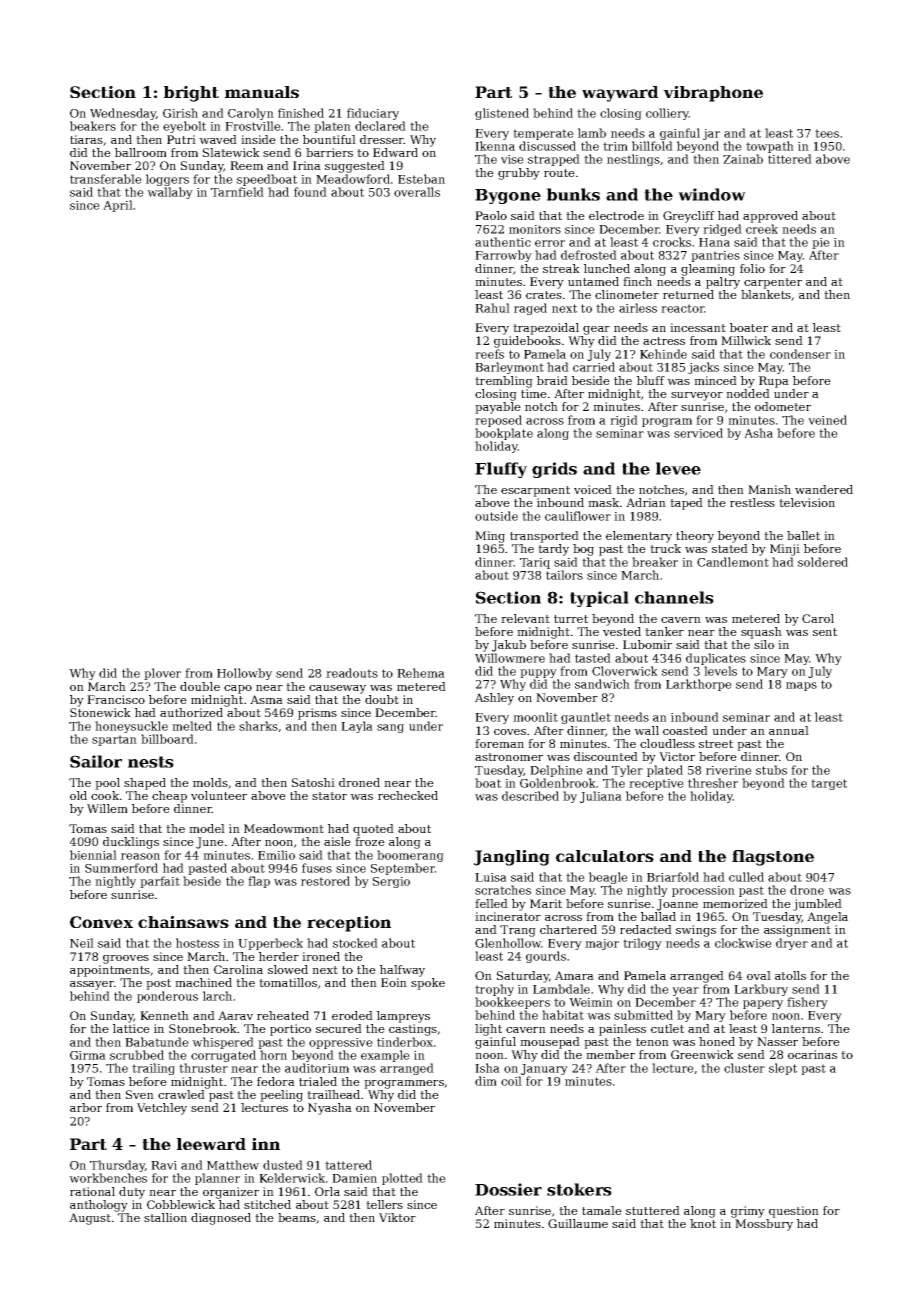 This document has height=1308, width=924. What do you see at coordinates (191, 94) in the document?
I see `bright` at bounding box center [191, 94].
